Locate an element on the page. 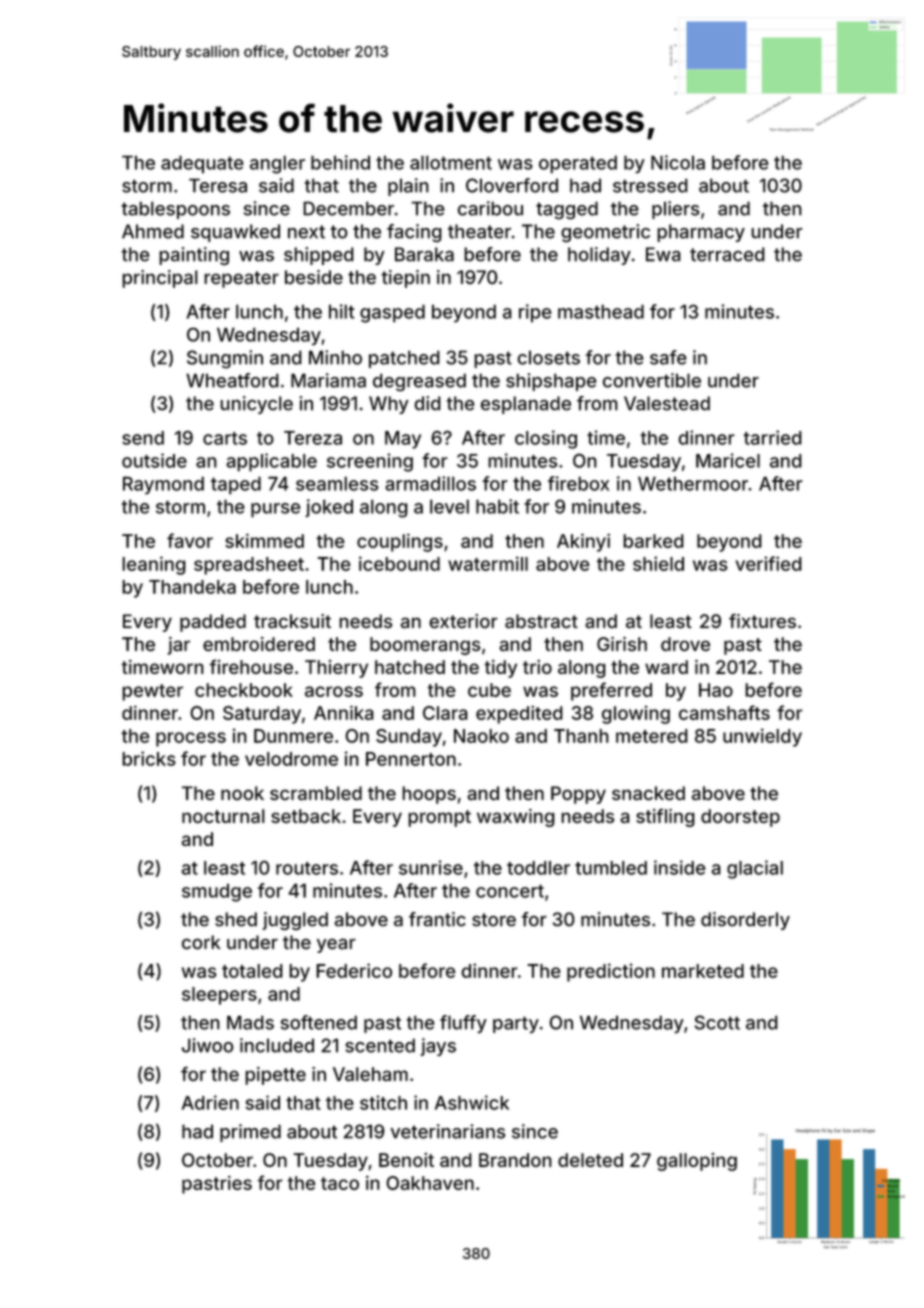 The width and height of the page is (924, 1308). Nicola is located at coordinates (678, 162).
